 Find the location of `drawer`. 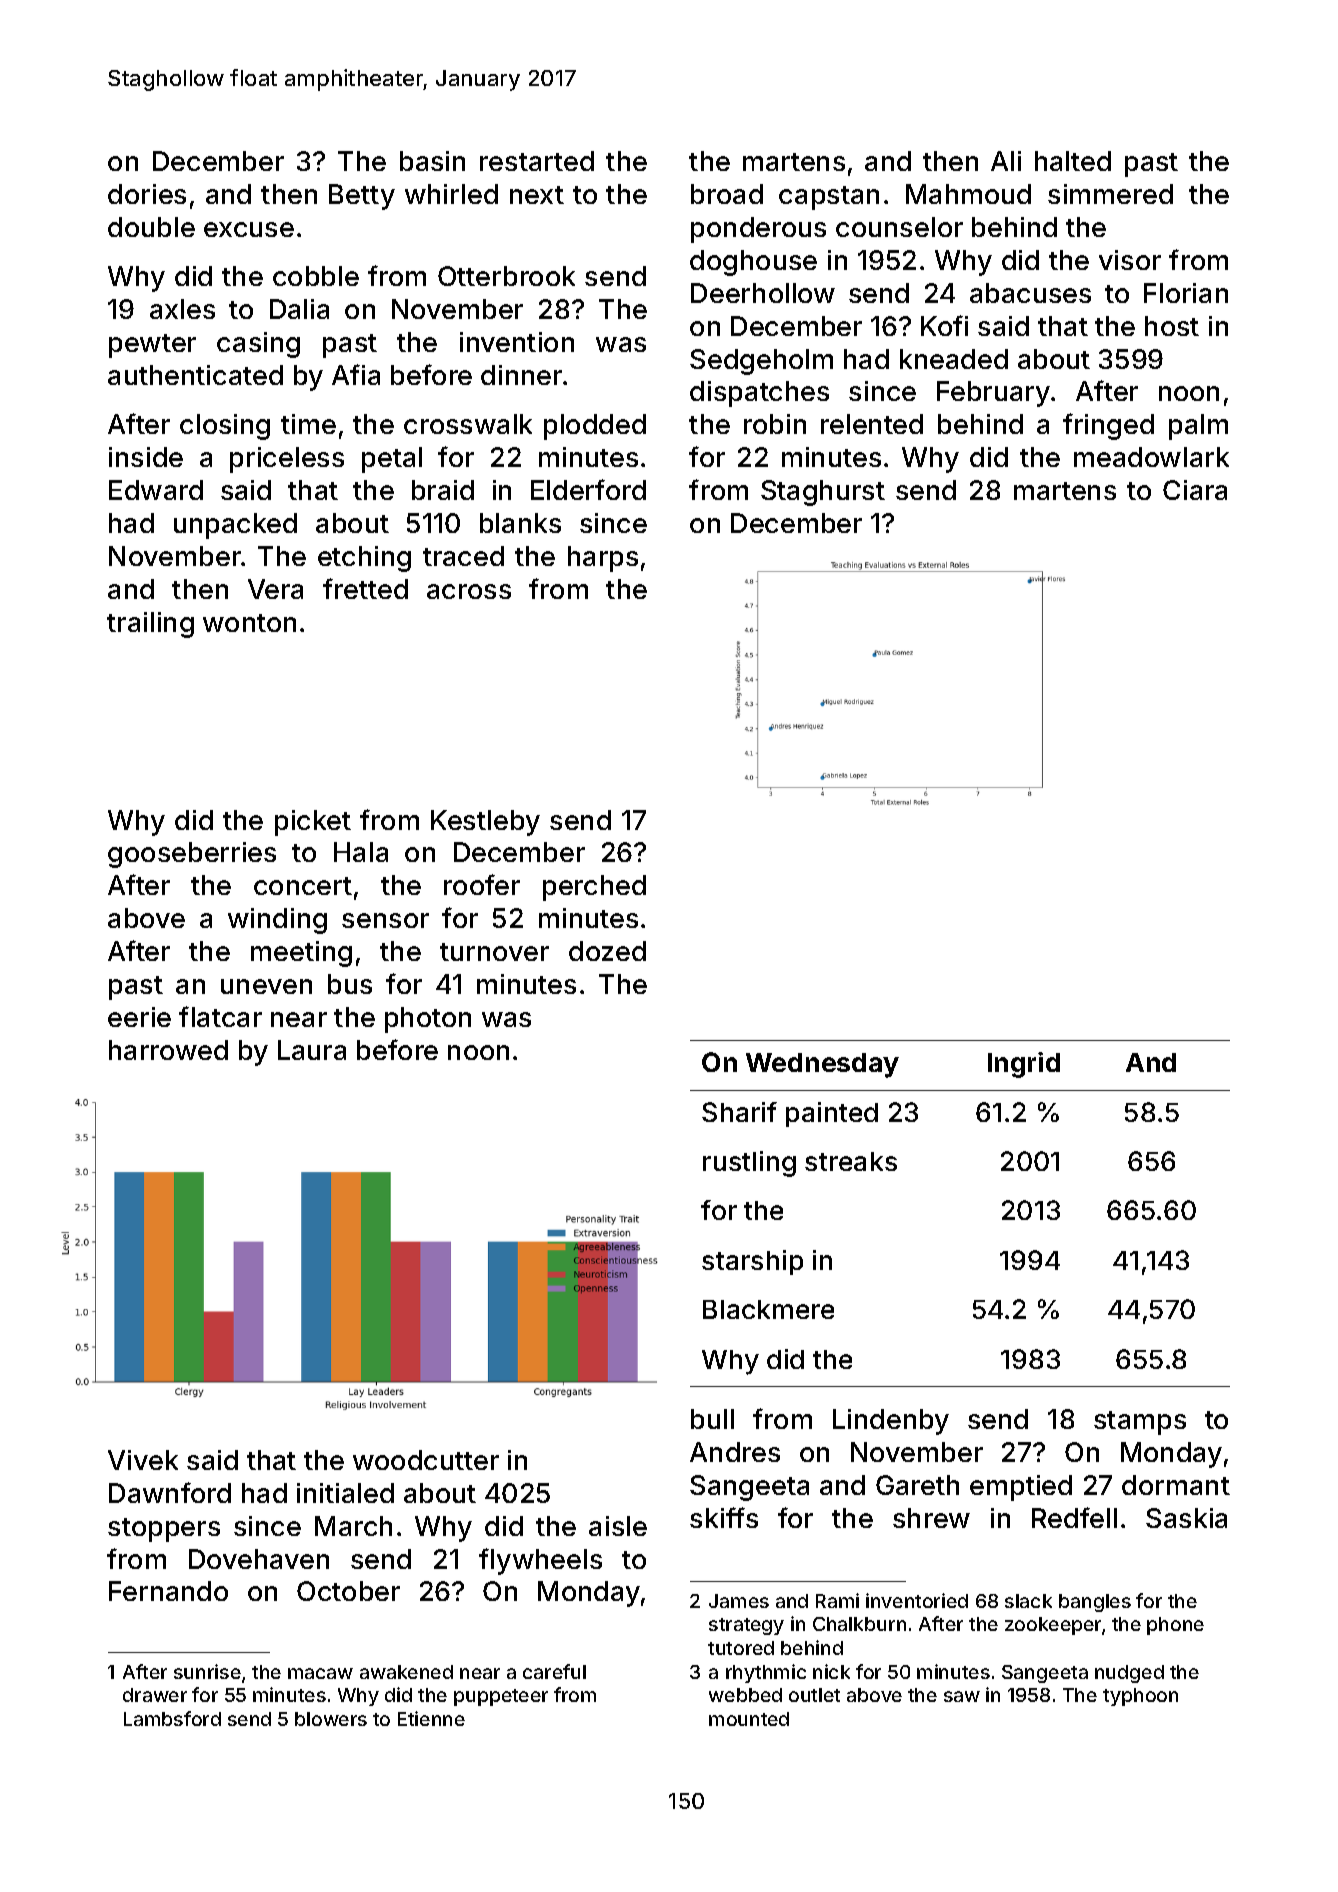

drawer is located at coordinates (155, 1695).
